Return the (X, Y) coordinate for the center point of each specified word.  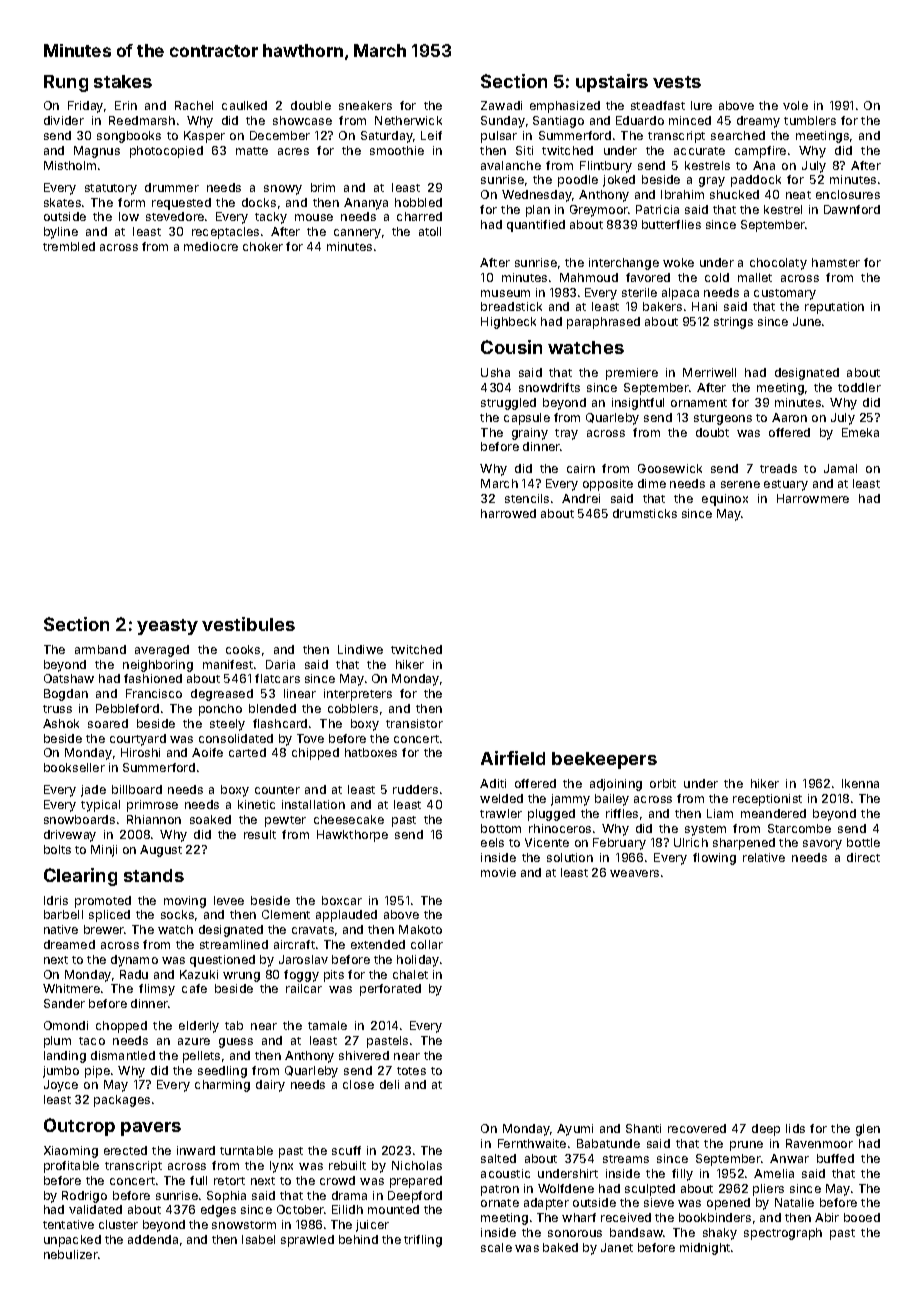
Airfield (513, 758)
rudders (415, 789)
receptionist (767, 800)
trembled (69, 246)
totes (411, 1071)
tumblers (810, 120)
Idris (56, 900)
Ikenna (860, 783)
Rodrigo (84, 1197)
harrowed (508, 513)
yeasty (167, 627)
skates (62, 202)
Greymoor (599, 211)
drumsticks (645, 513)
